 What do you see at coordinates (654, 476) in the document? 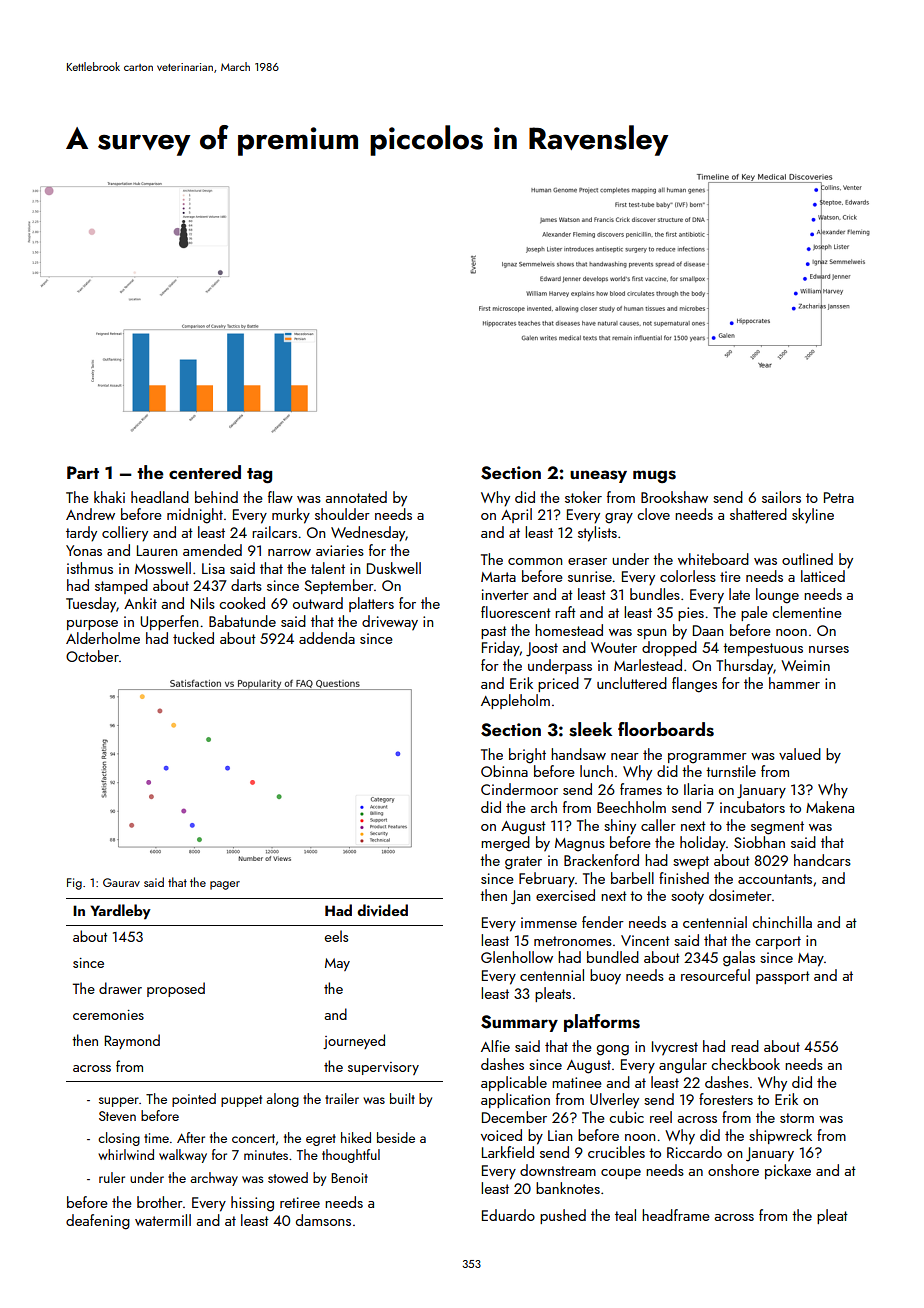
I see `mugs` at bounding box center [654, 476].
